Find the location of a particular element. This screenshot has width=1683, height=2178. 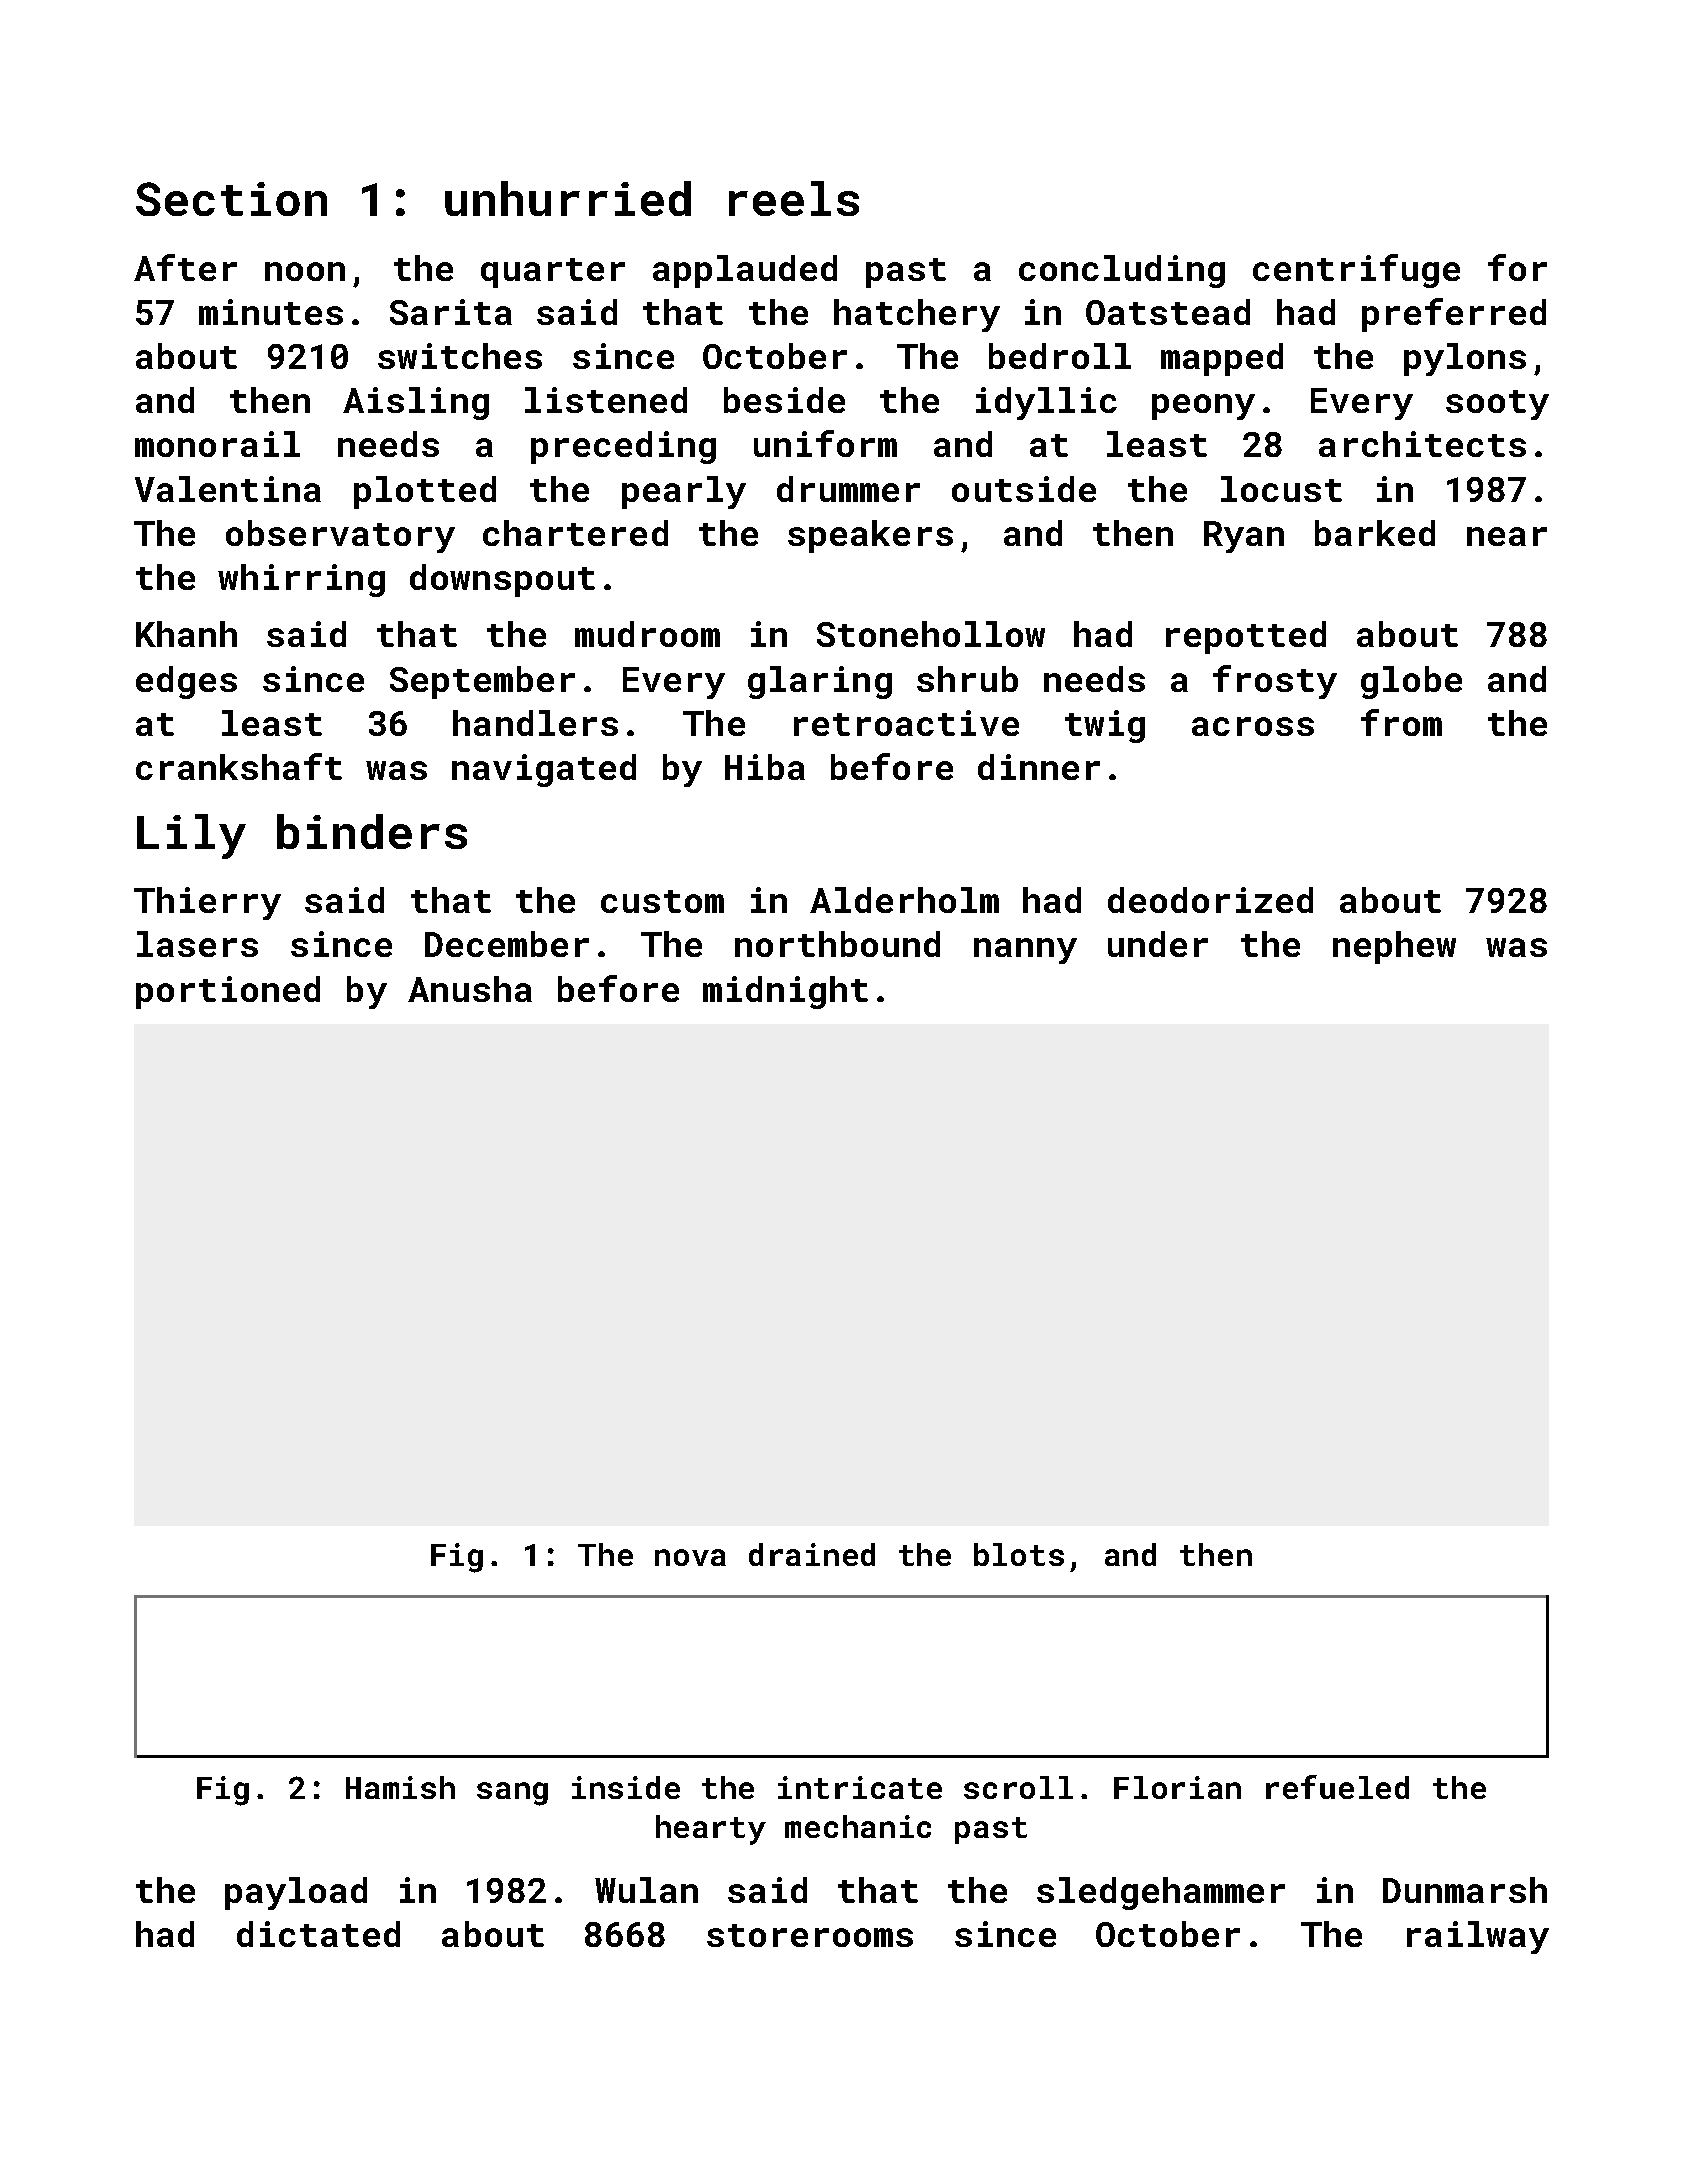

blots is located at coordinates (1019, 1554).
